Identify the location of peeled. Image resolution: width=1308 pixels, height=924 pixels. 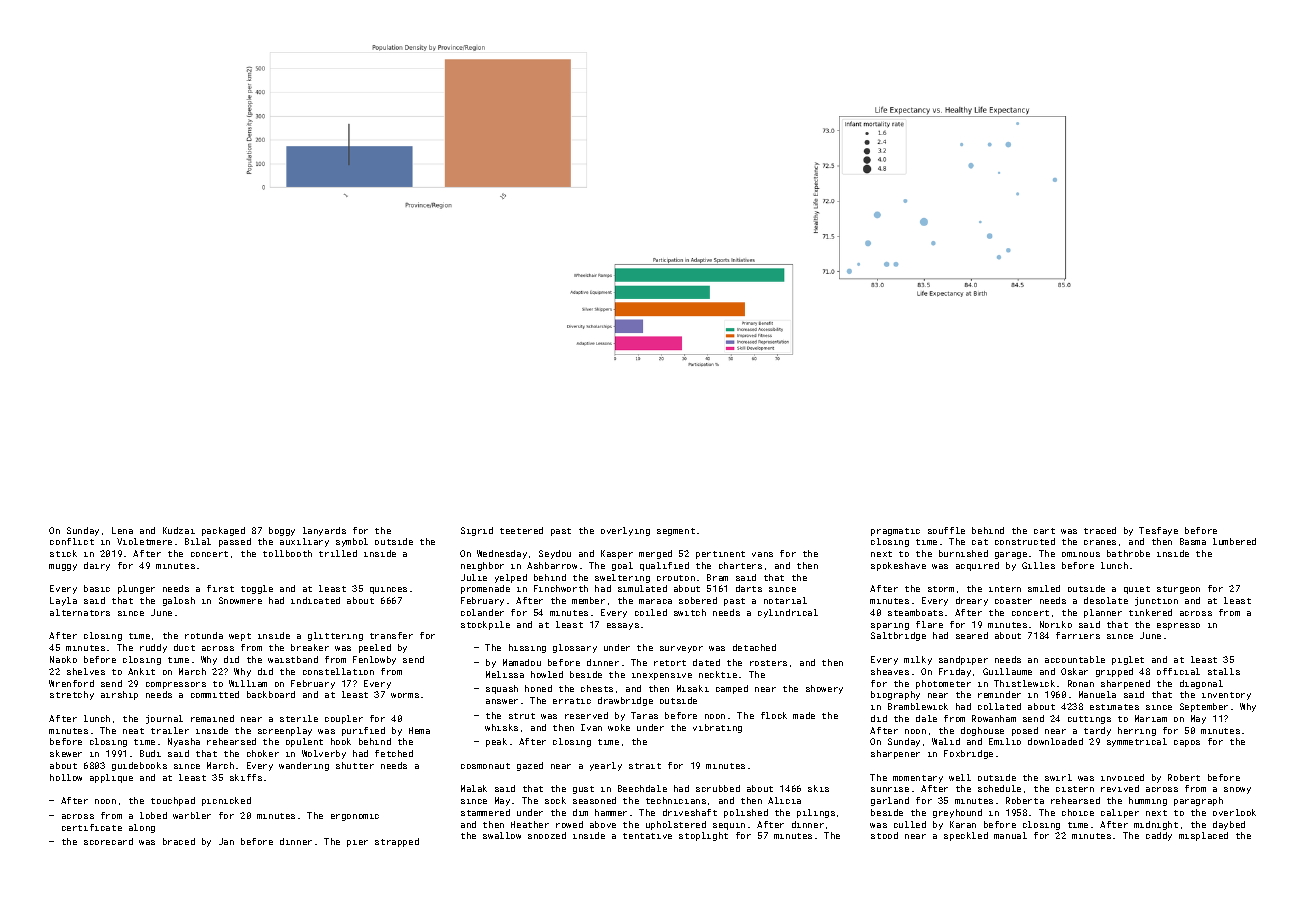
(375, 648).
